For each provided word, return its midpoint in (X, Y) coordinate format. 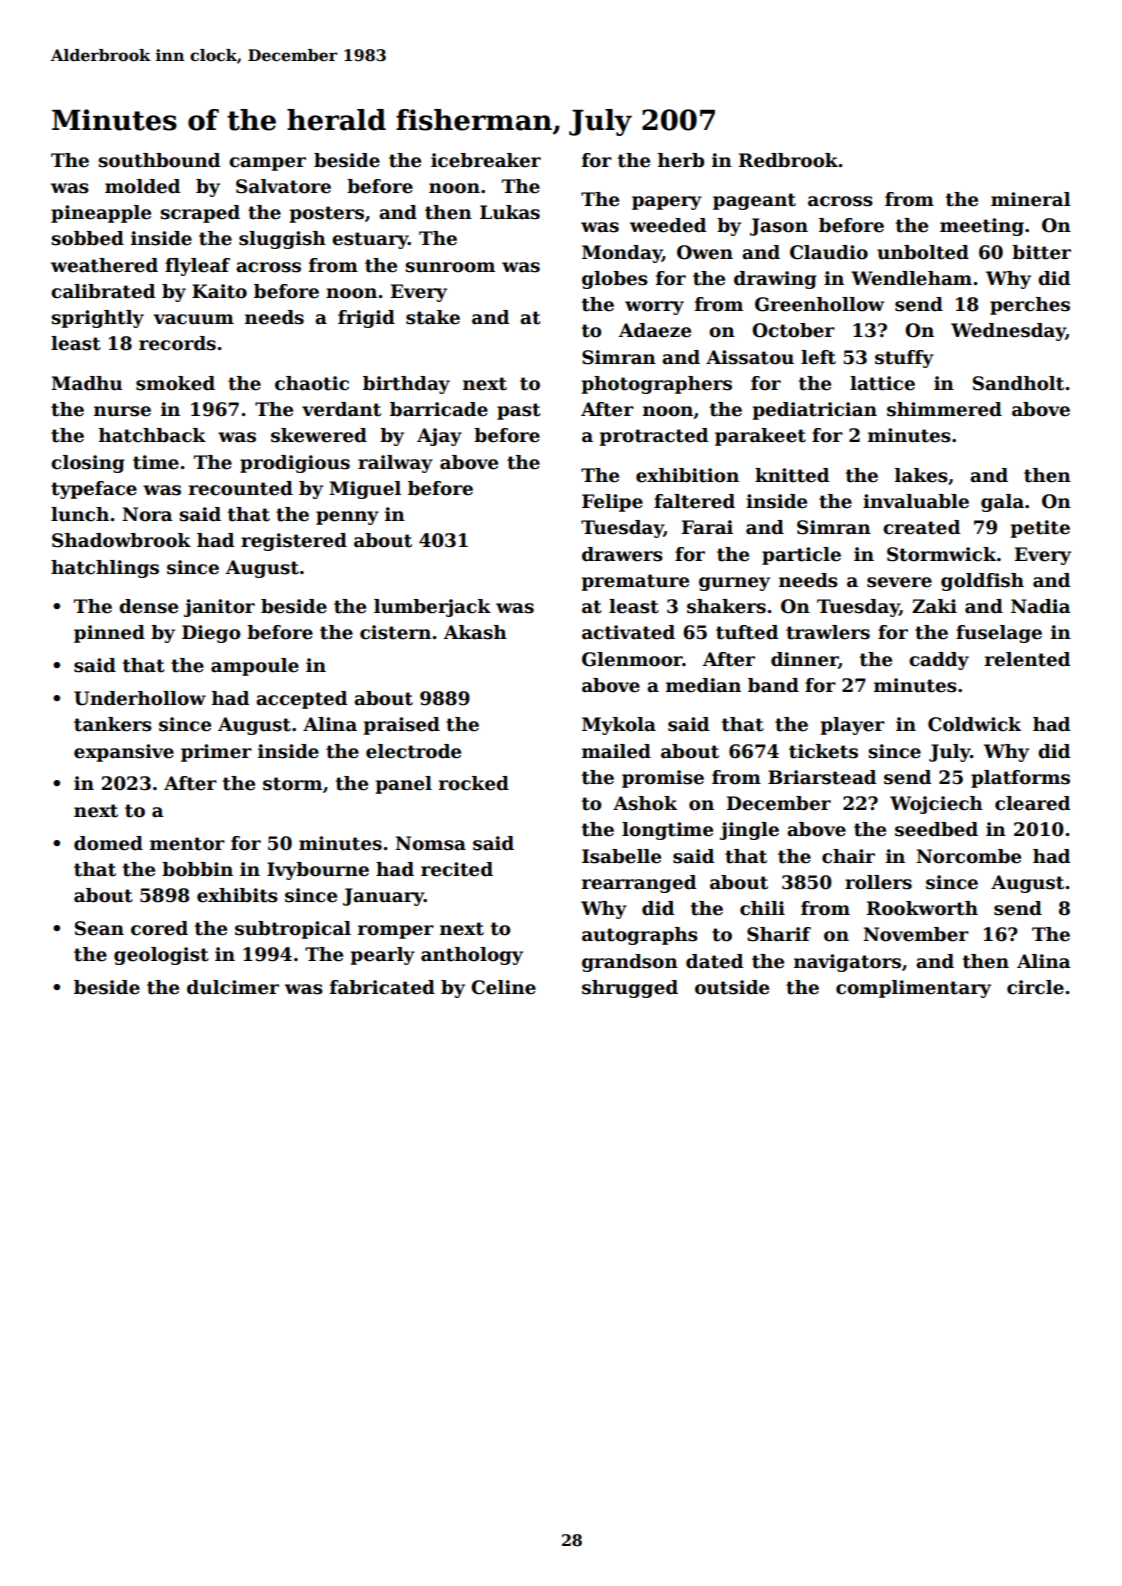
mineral (1031, 199)
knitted (792, 475)
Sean (99, 928)
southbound (159, 160)
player (853, 726)
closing (88, 464)
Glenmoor (632, 659)
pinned (109, 634)
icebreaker (486, 160)
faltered (694, 501)
